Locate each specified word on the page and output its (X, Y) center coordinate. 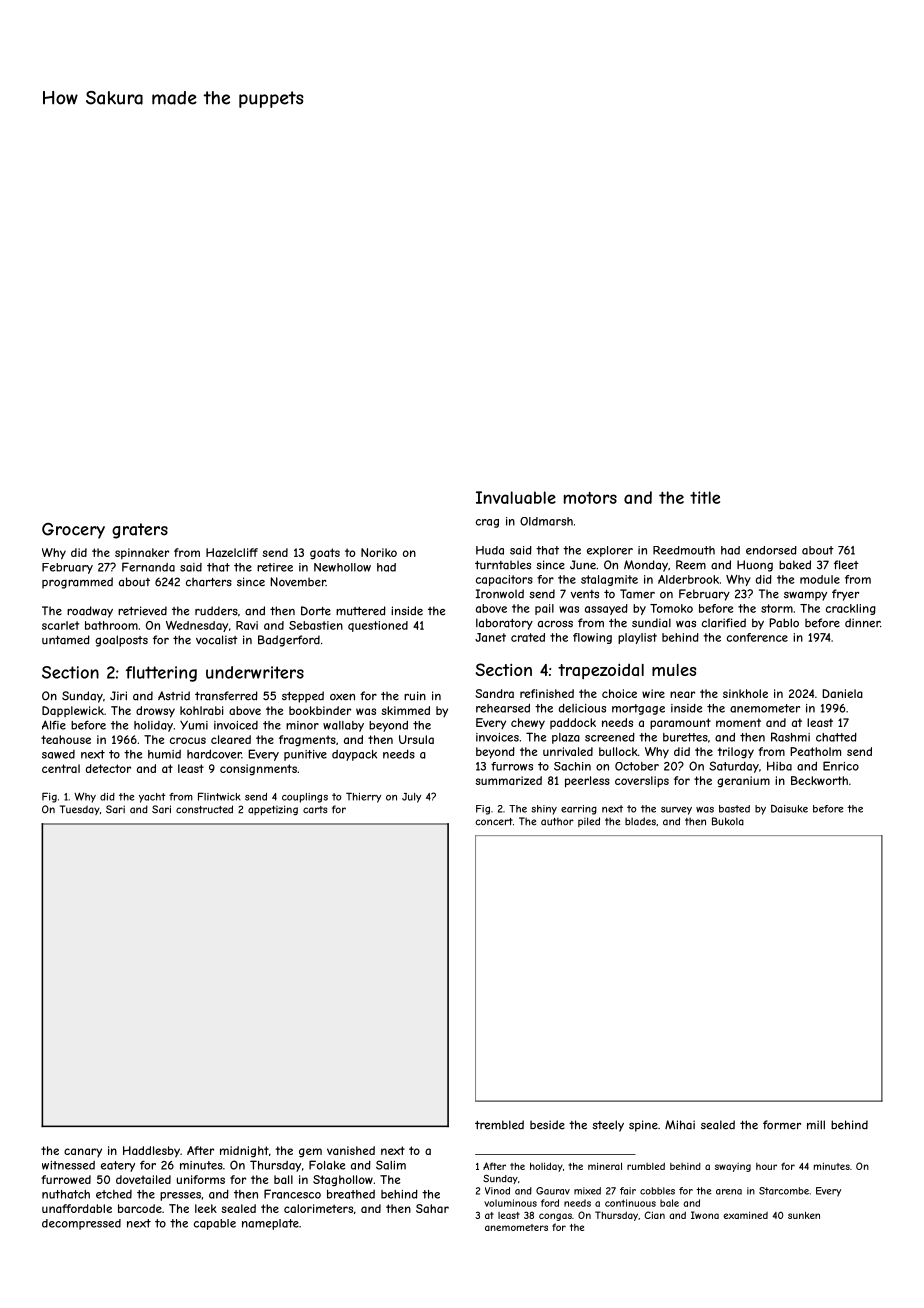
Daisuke (789, 809)
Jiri (118, 696)
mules (674, 670)
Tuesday (80, 810)
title (705, 497)
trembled (499, 1125)
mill (816, 1124)
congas (555, 1217)
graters (140, 531)
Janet (490, 637)
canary (83, 1152)
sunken (804, 1215)
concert (494, 822)
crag (487, 523)
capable (215, 1224)
